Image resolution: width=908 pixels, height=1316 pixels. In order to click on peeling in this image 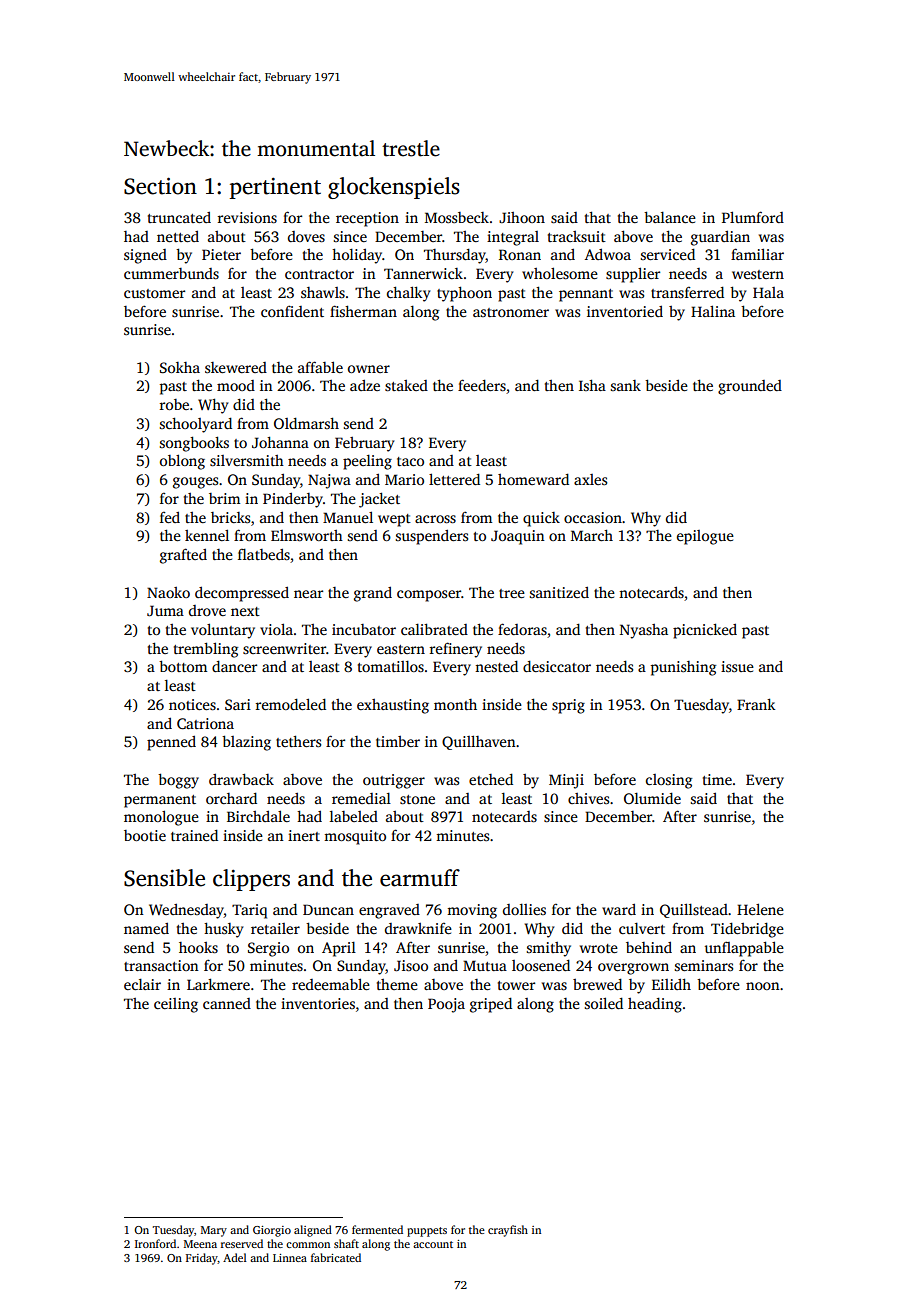, I will do `click(367, 462)`.
